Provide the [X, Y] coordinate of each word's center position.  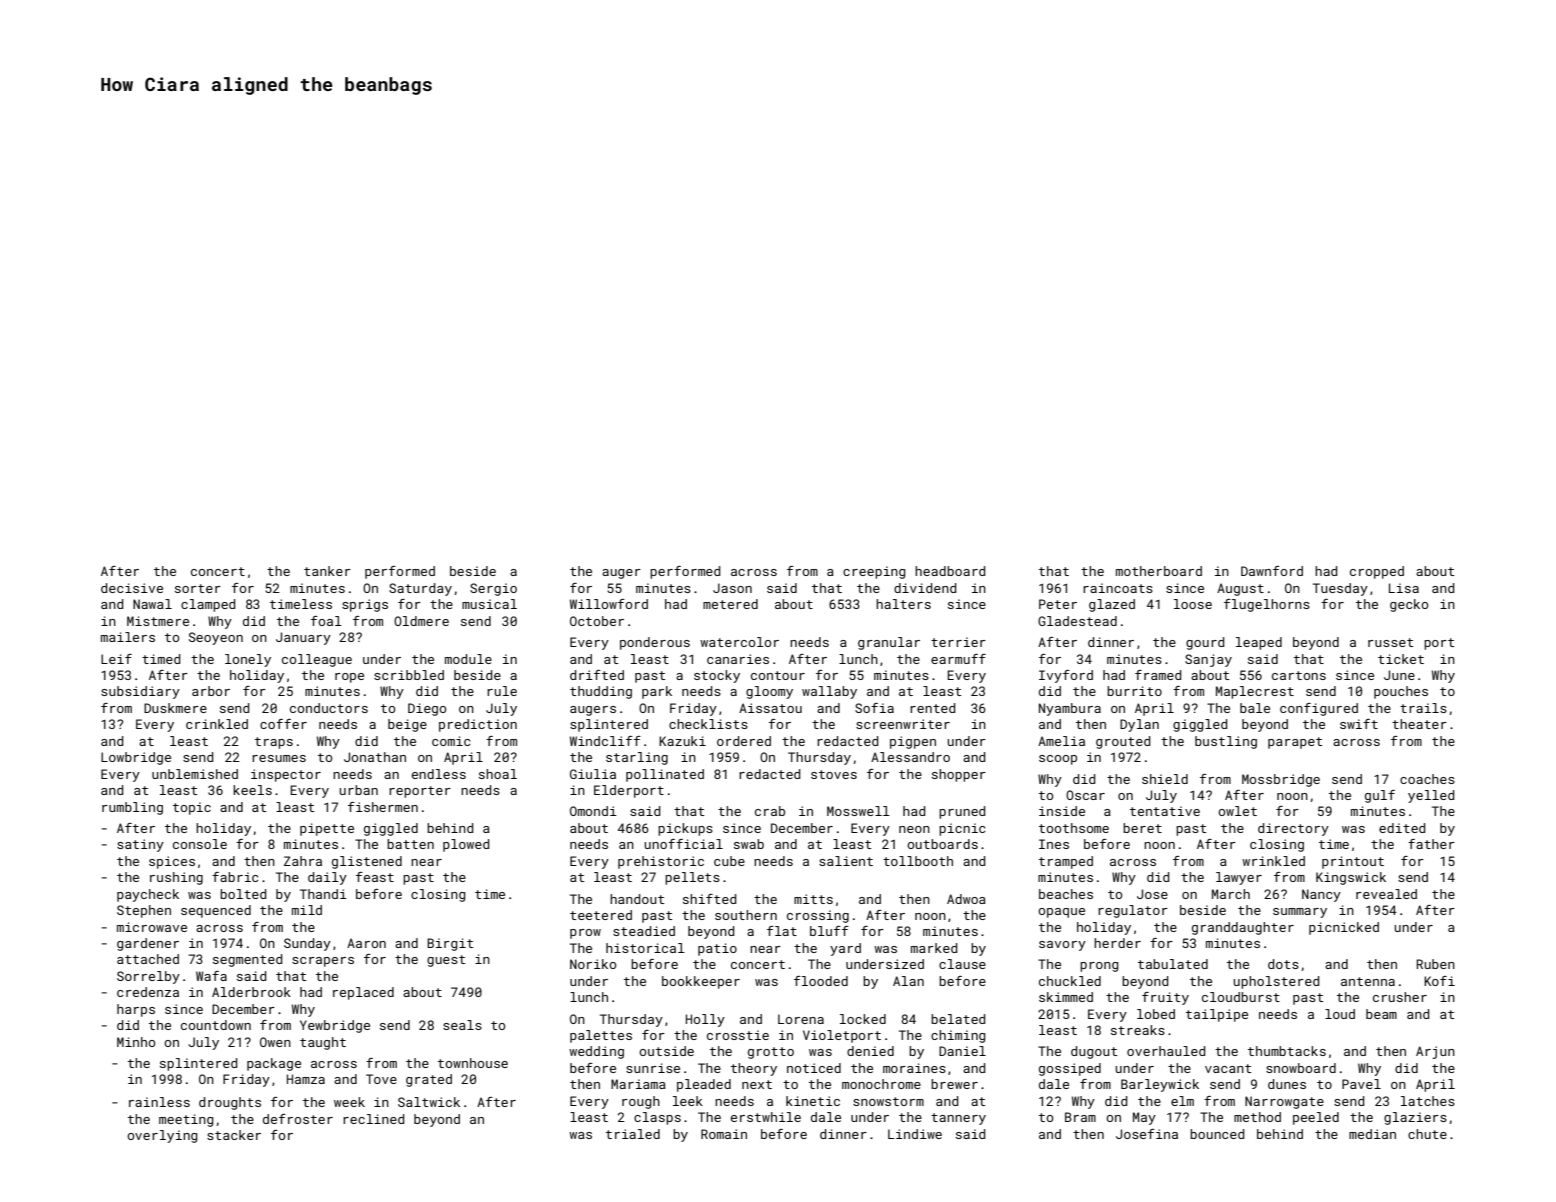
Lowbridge [136, 758]
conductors [329, 708]
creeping [874, 572]
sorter [198, 588]
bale [1255, 708]
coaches [1427, 779]
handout [637, 899]
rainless [159, 1102]
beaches [1066, 894]
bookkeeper [701, 982]
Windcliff [605, 741]
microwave [152, 927]
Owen [275, 1042]
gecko [1409, 605]
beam [1381, 1014]
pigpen [913, 742]
